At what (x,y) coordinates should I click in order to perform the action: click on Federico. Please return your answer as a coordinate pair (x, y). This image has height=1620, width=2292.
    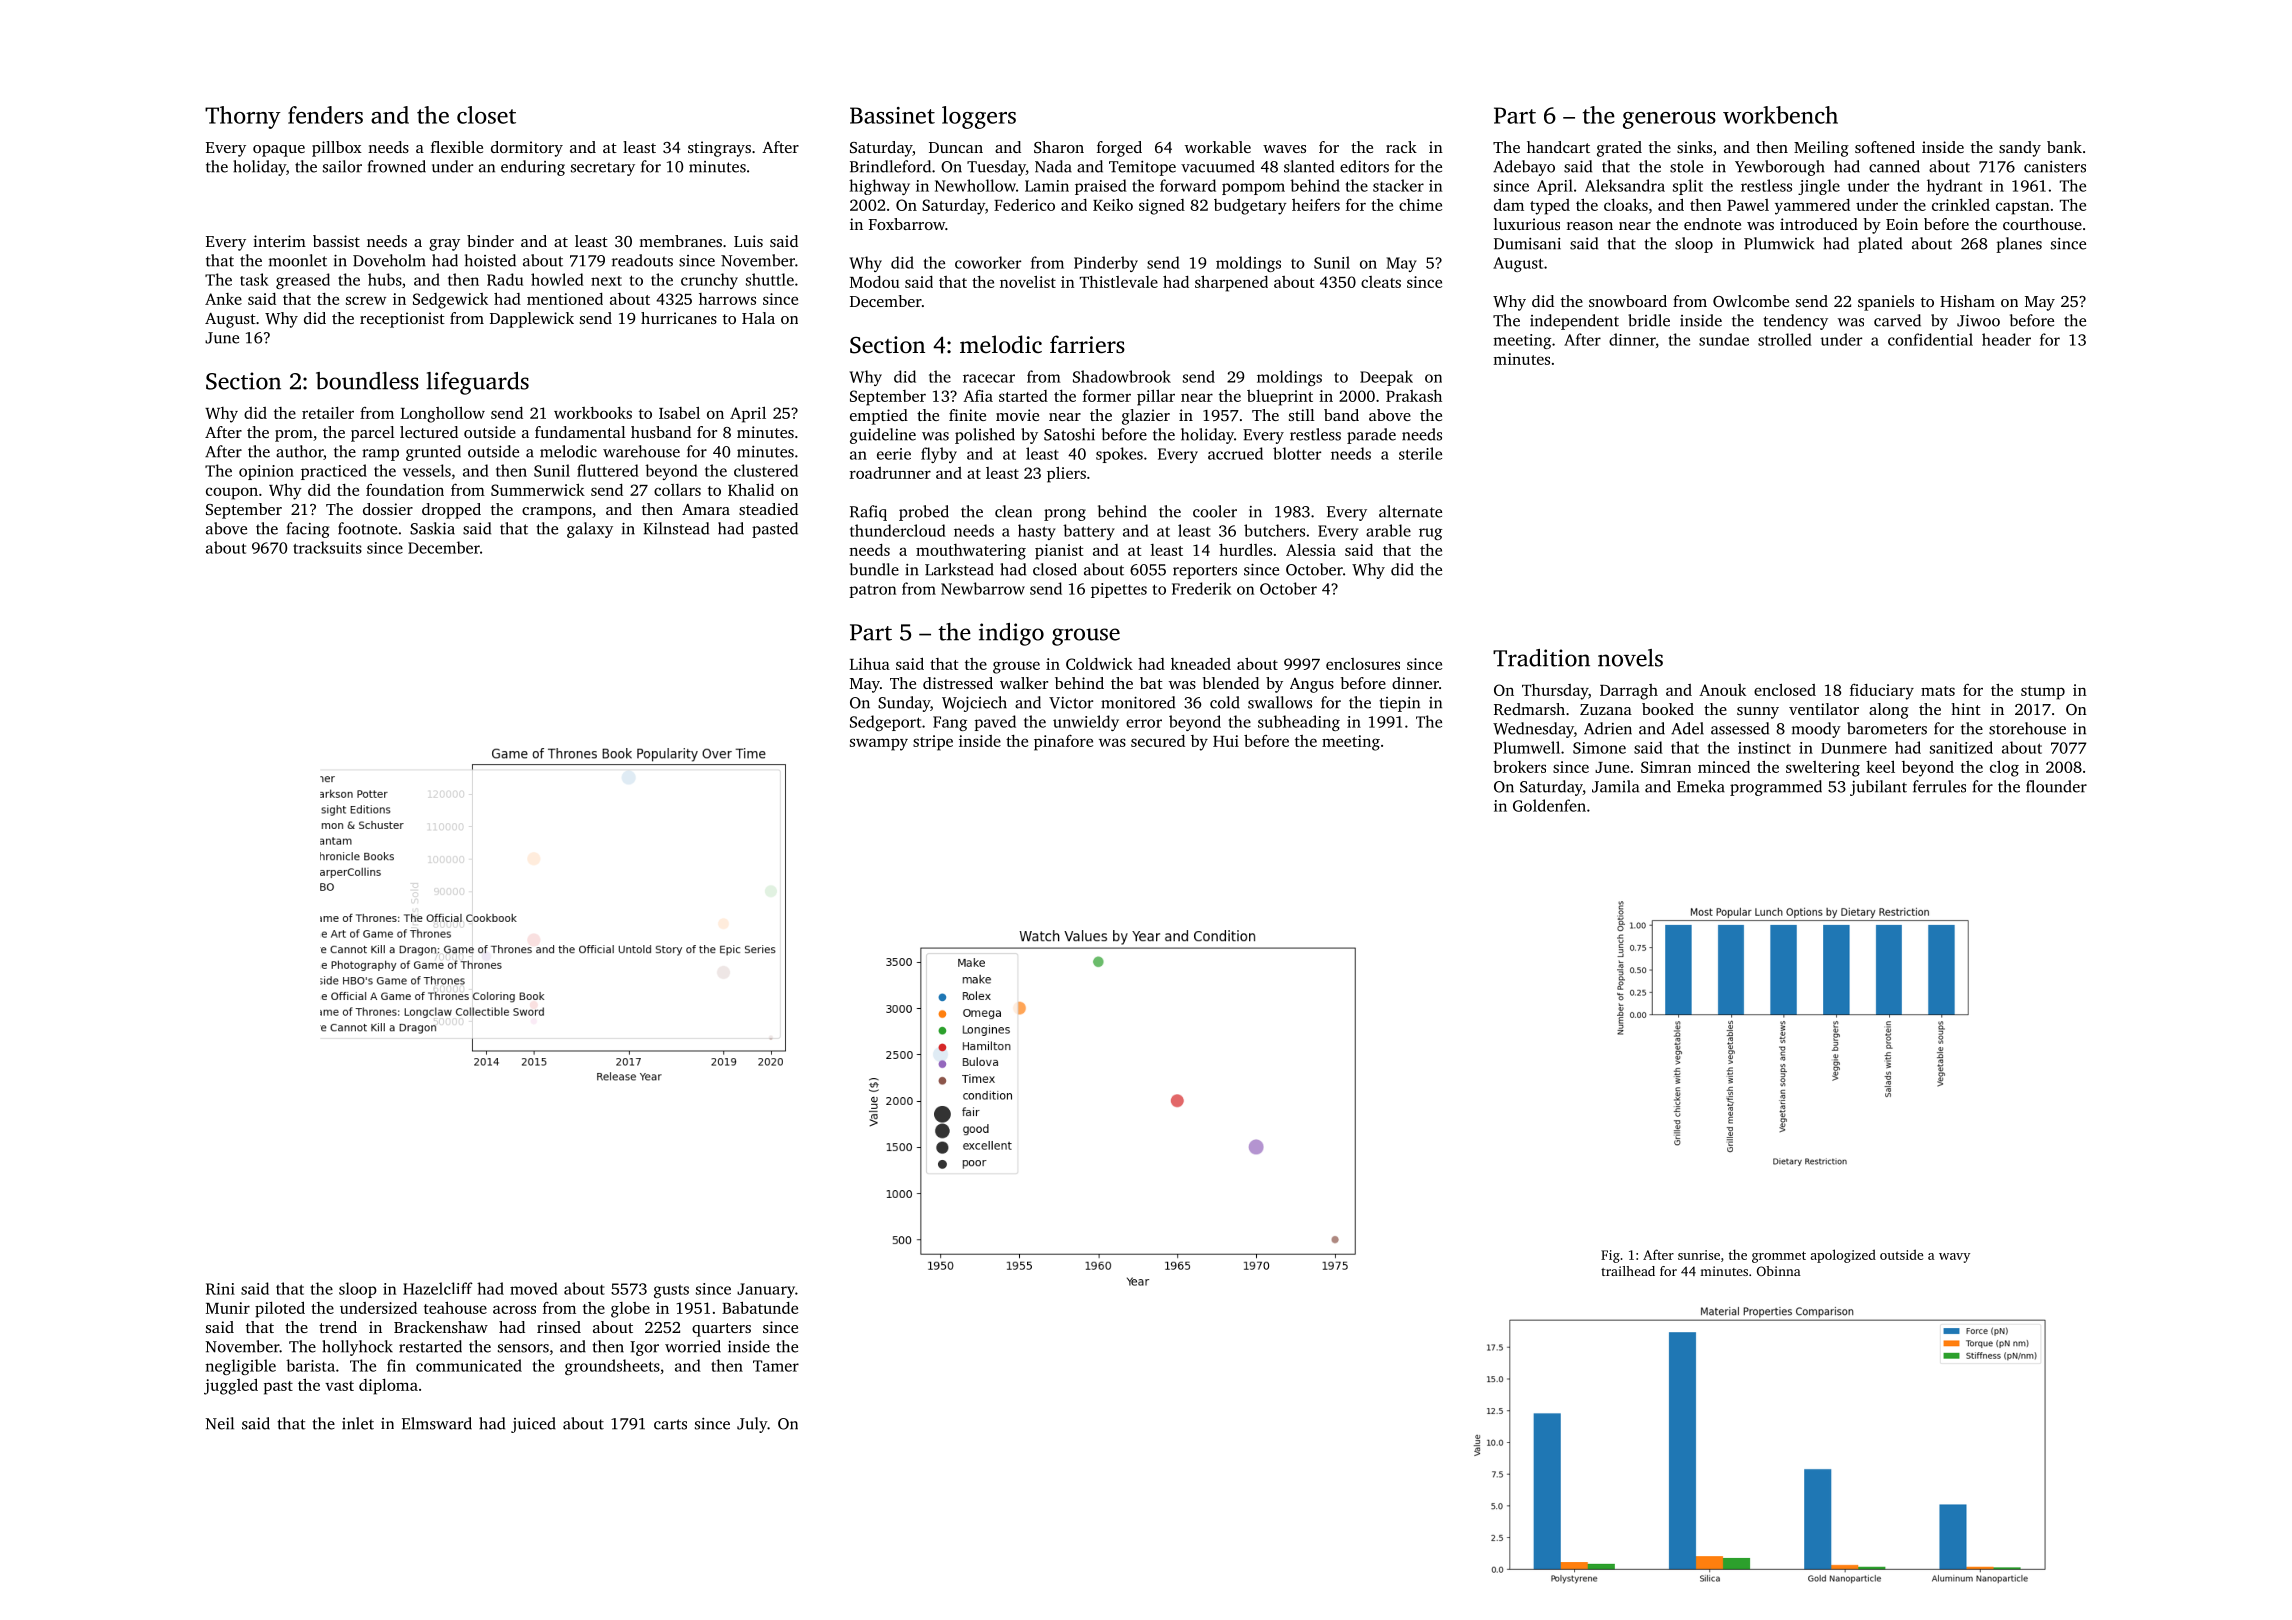
    Looking at the image, I should click on (1024, 205).
